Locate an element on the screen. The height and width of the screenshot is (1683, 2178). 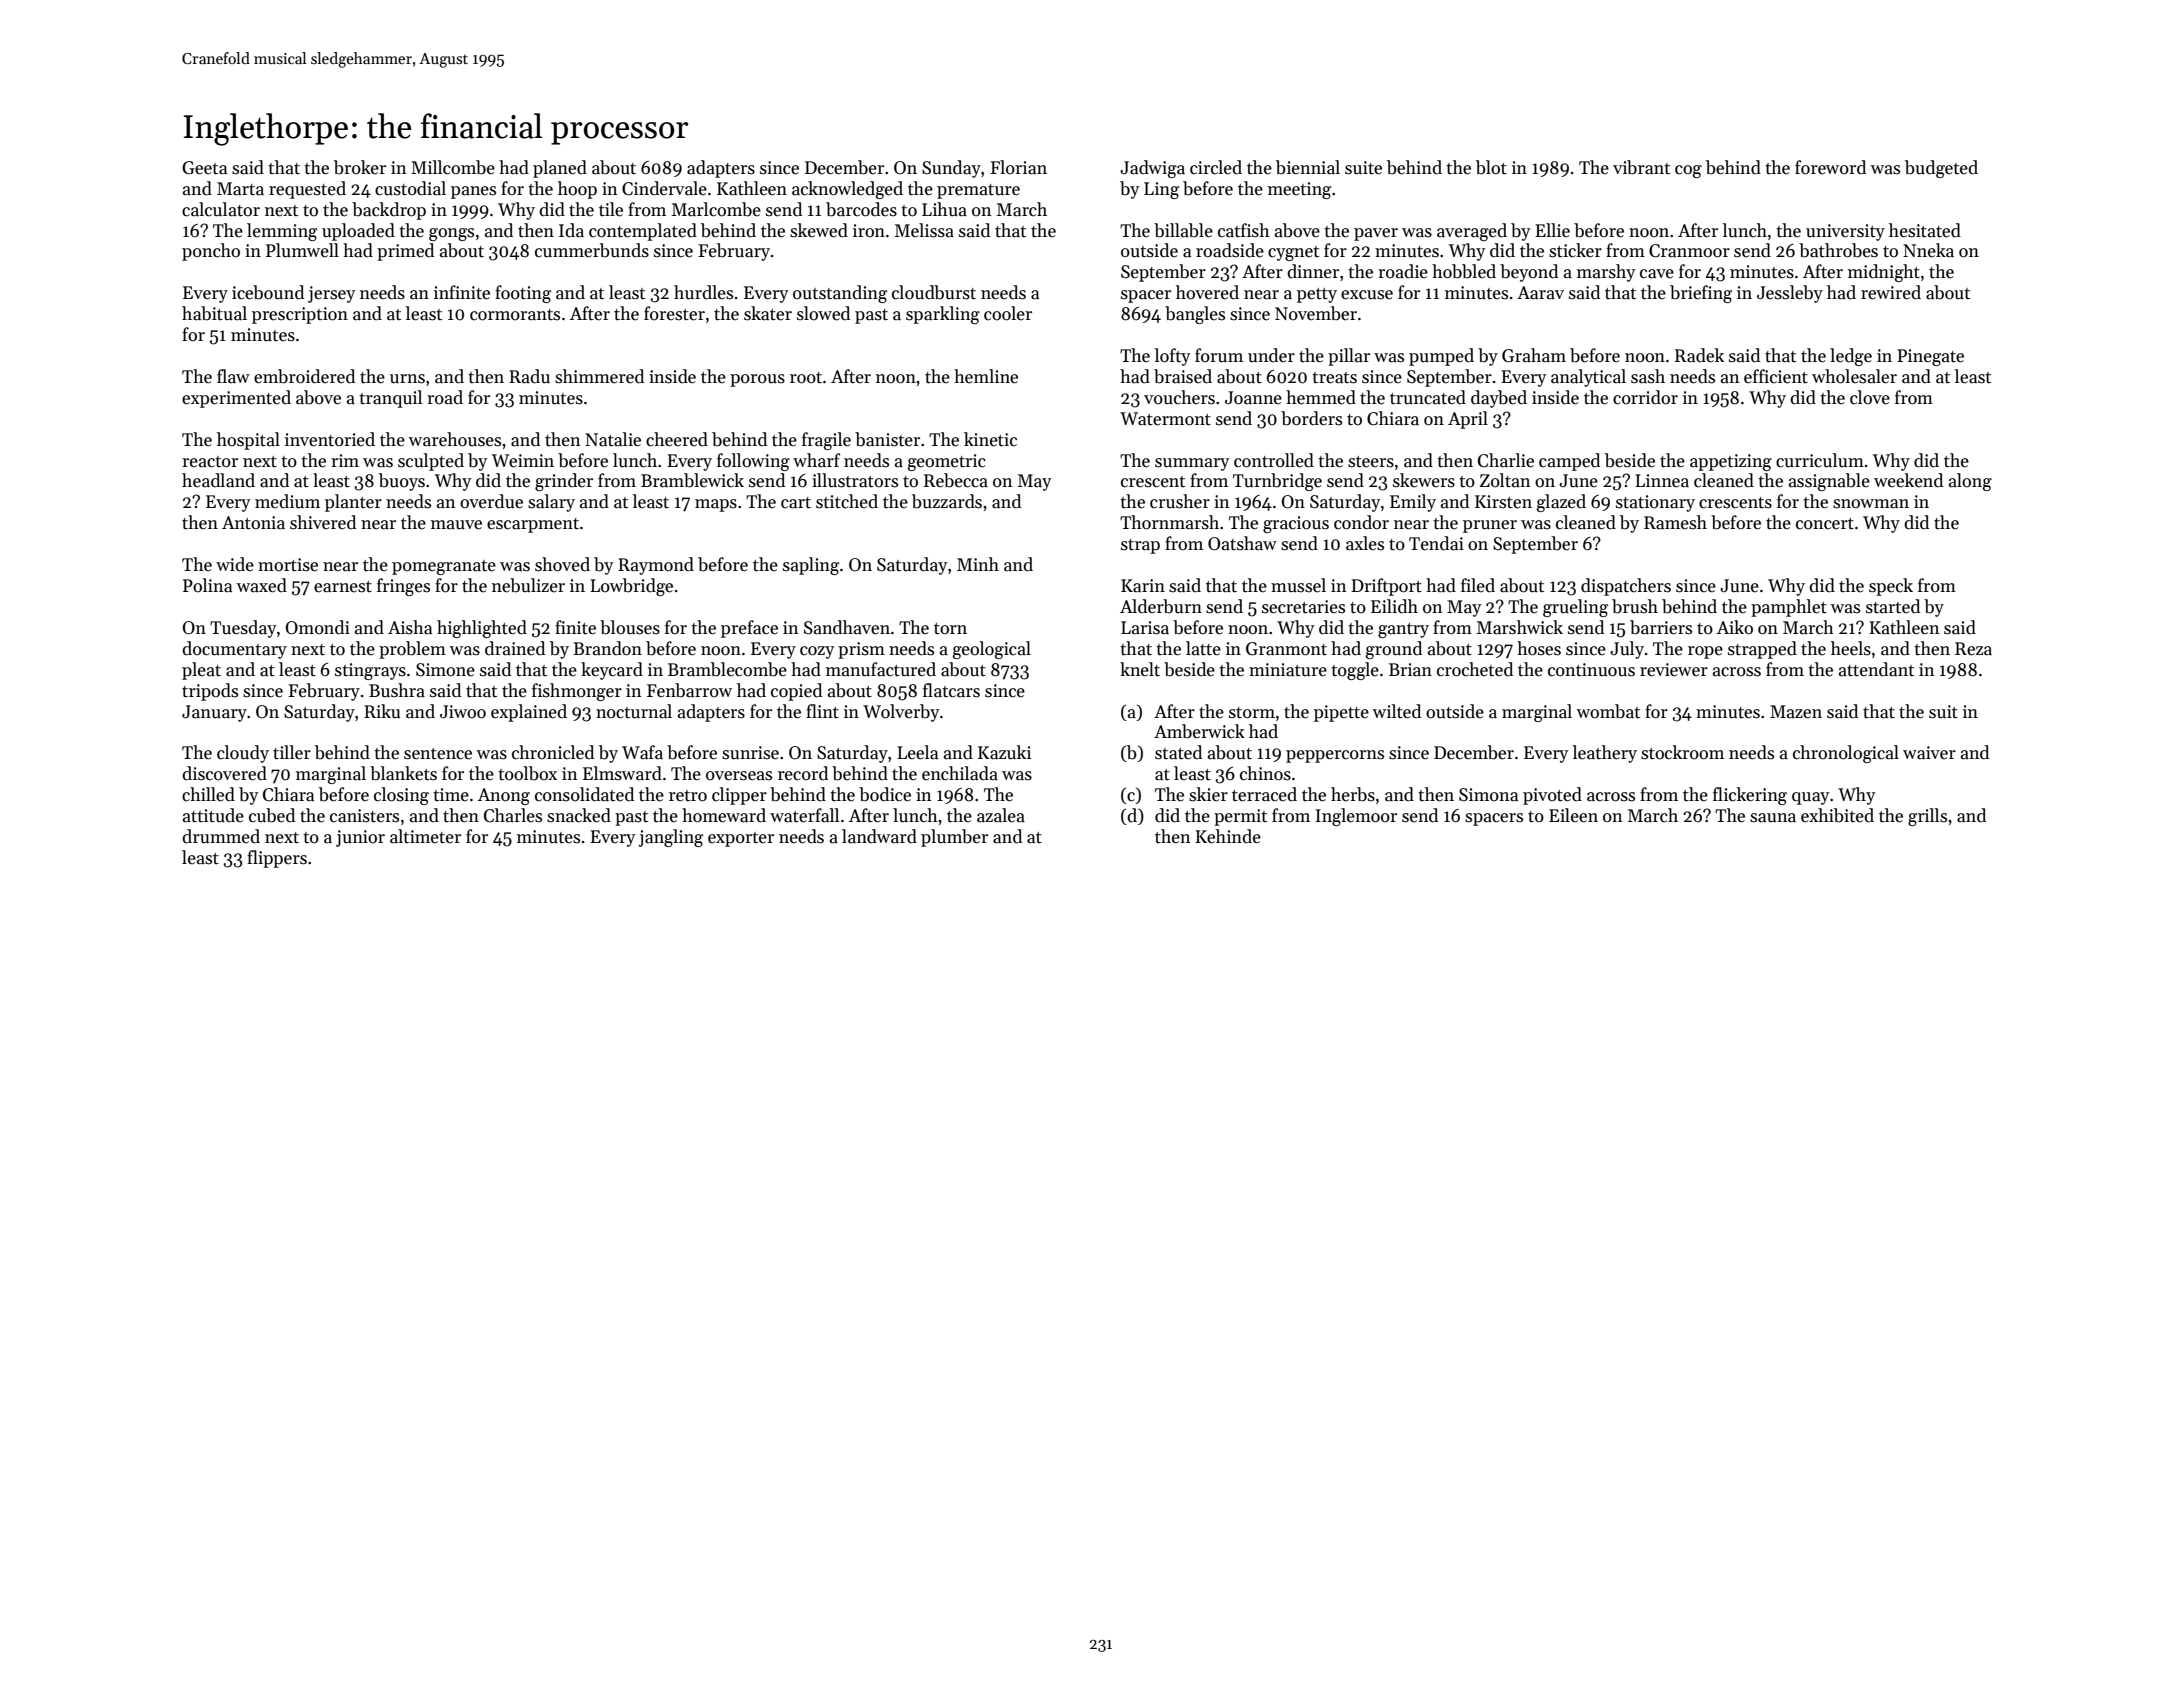
exporter is located at coordinates (741, 839).
